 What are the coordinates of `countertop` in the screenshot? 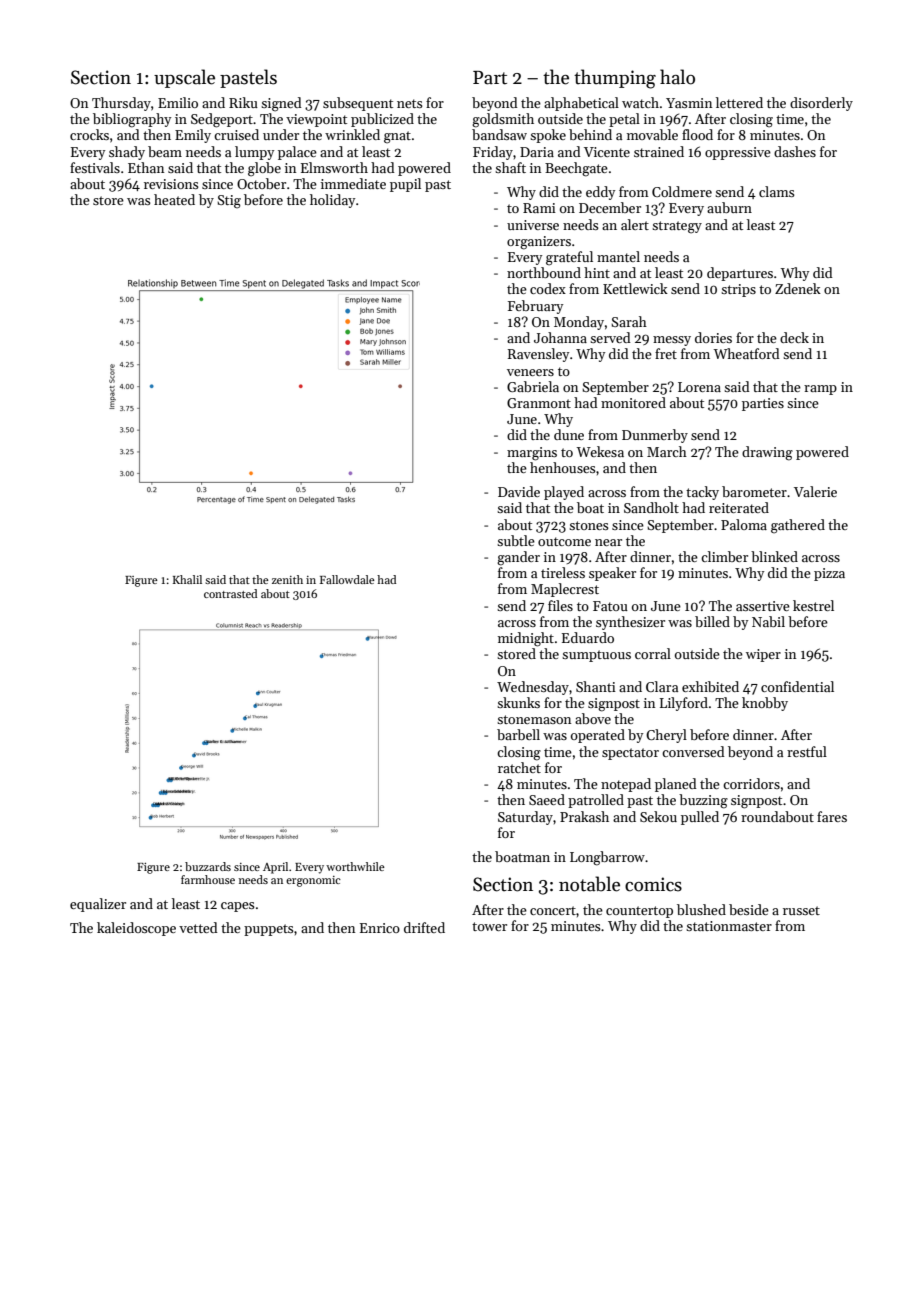 It's located at (639, 912).
